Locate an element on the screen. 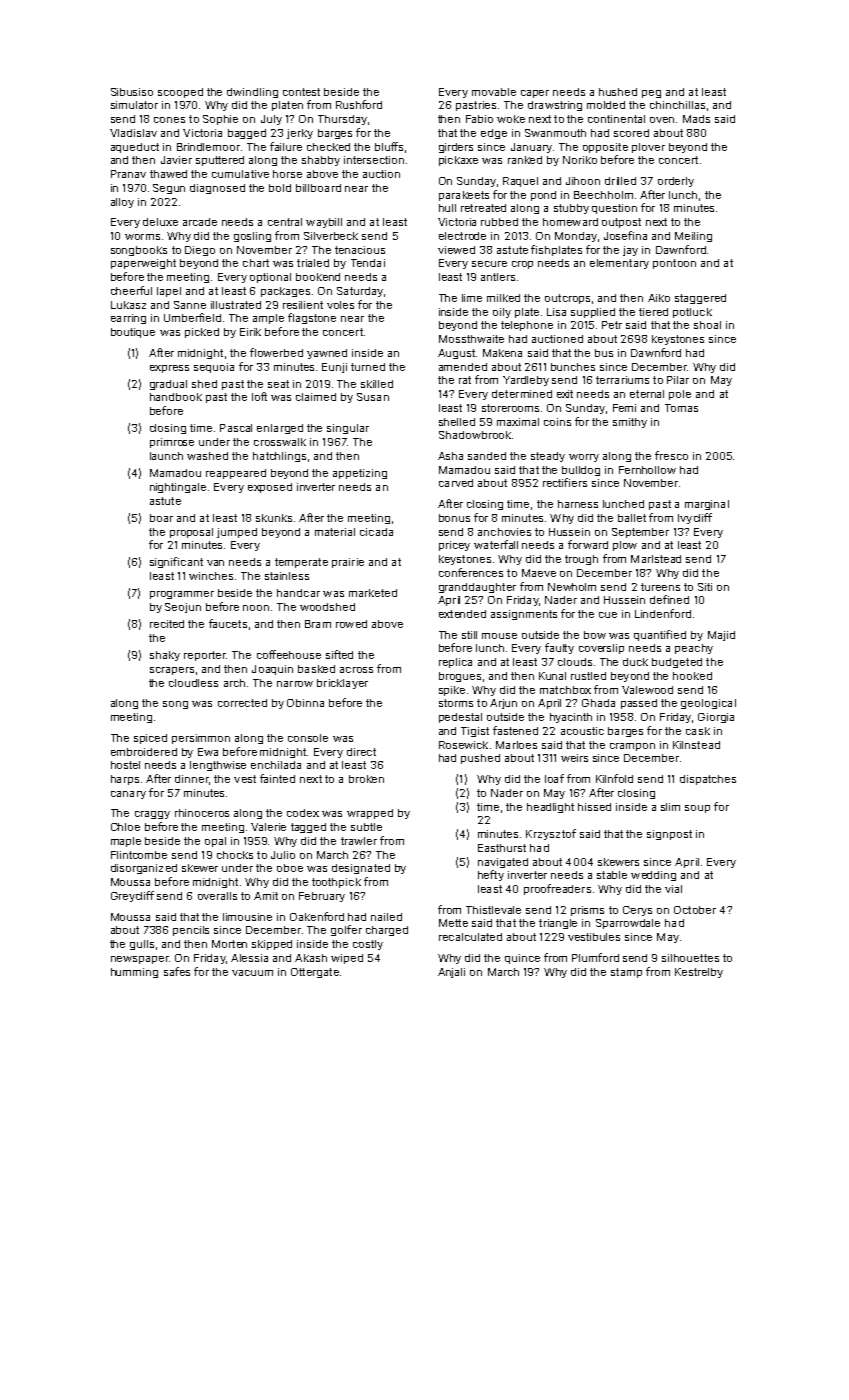 Image resolution: width=849 pixels, height=1400 pixels. movable is located at coordinates (494, 92).
